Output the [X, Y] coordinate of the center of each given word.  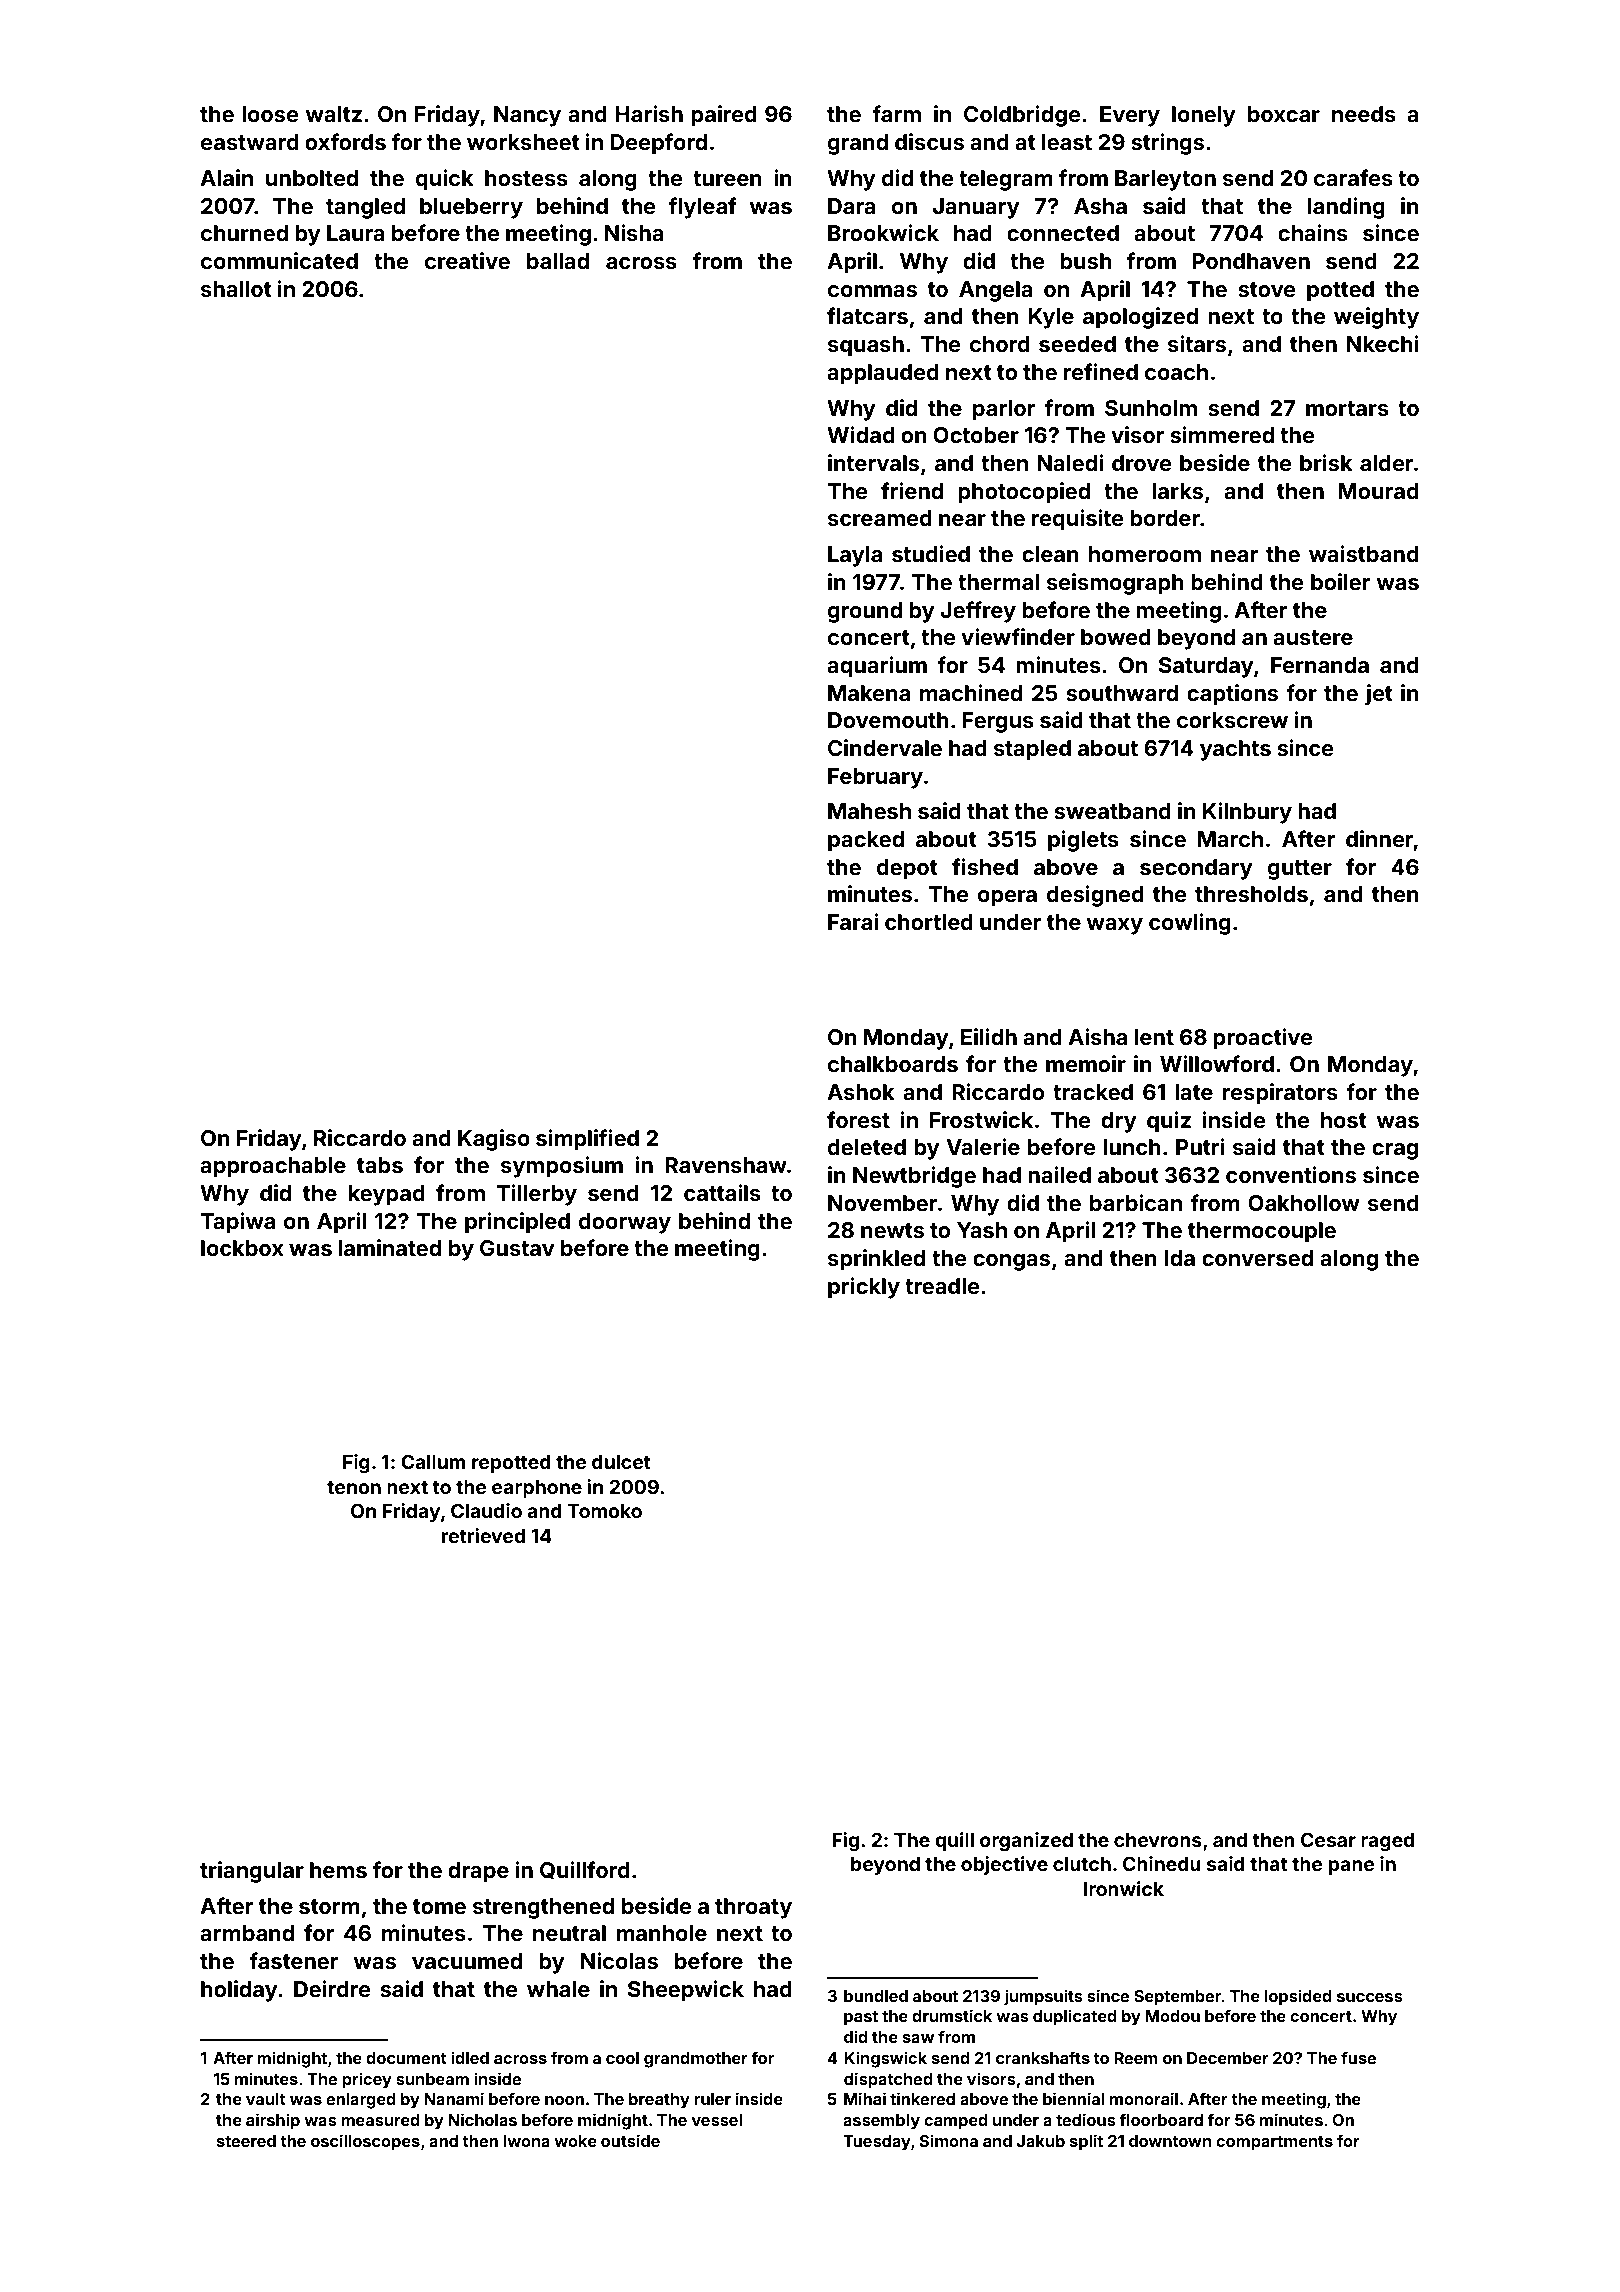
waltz [333, 114]
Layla [855, 556]
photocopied [1024, 493]
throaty [753, 1908]
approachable [273, 1167]
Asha [1100, 206]
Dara [852, 206]
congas [1011, 1262]
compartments [1274, 2143]
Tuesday [877, 2143]
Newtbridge [914, 1177]
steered [246, 2141]
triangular [252, 1872]
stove [1266, 289]
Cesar [1328, 1839]
